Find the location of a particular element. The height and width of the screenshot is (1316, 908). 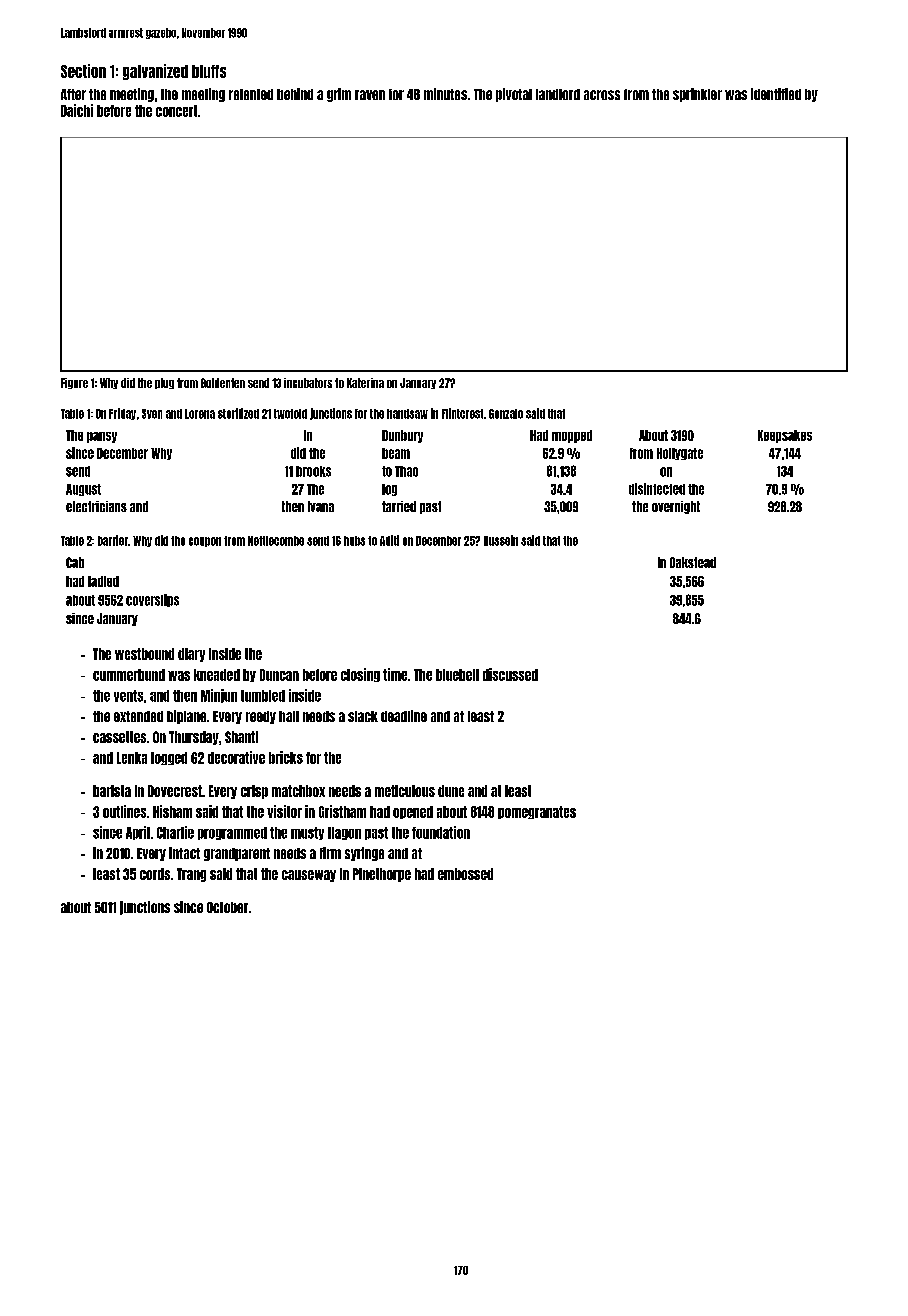

ladled is located at coordinates (103, 581).
